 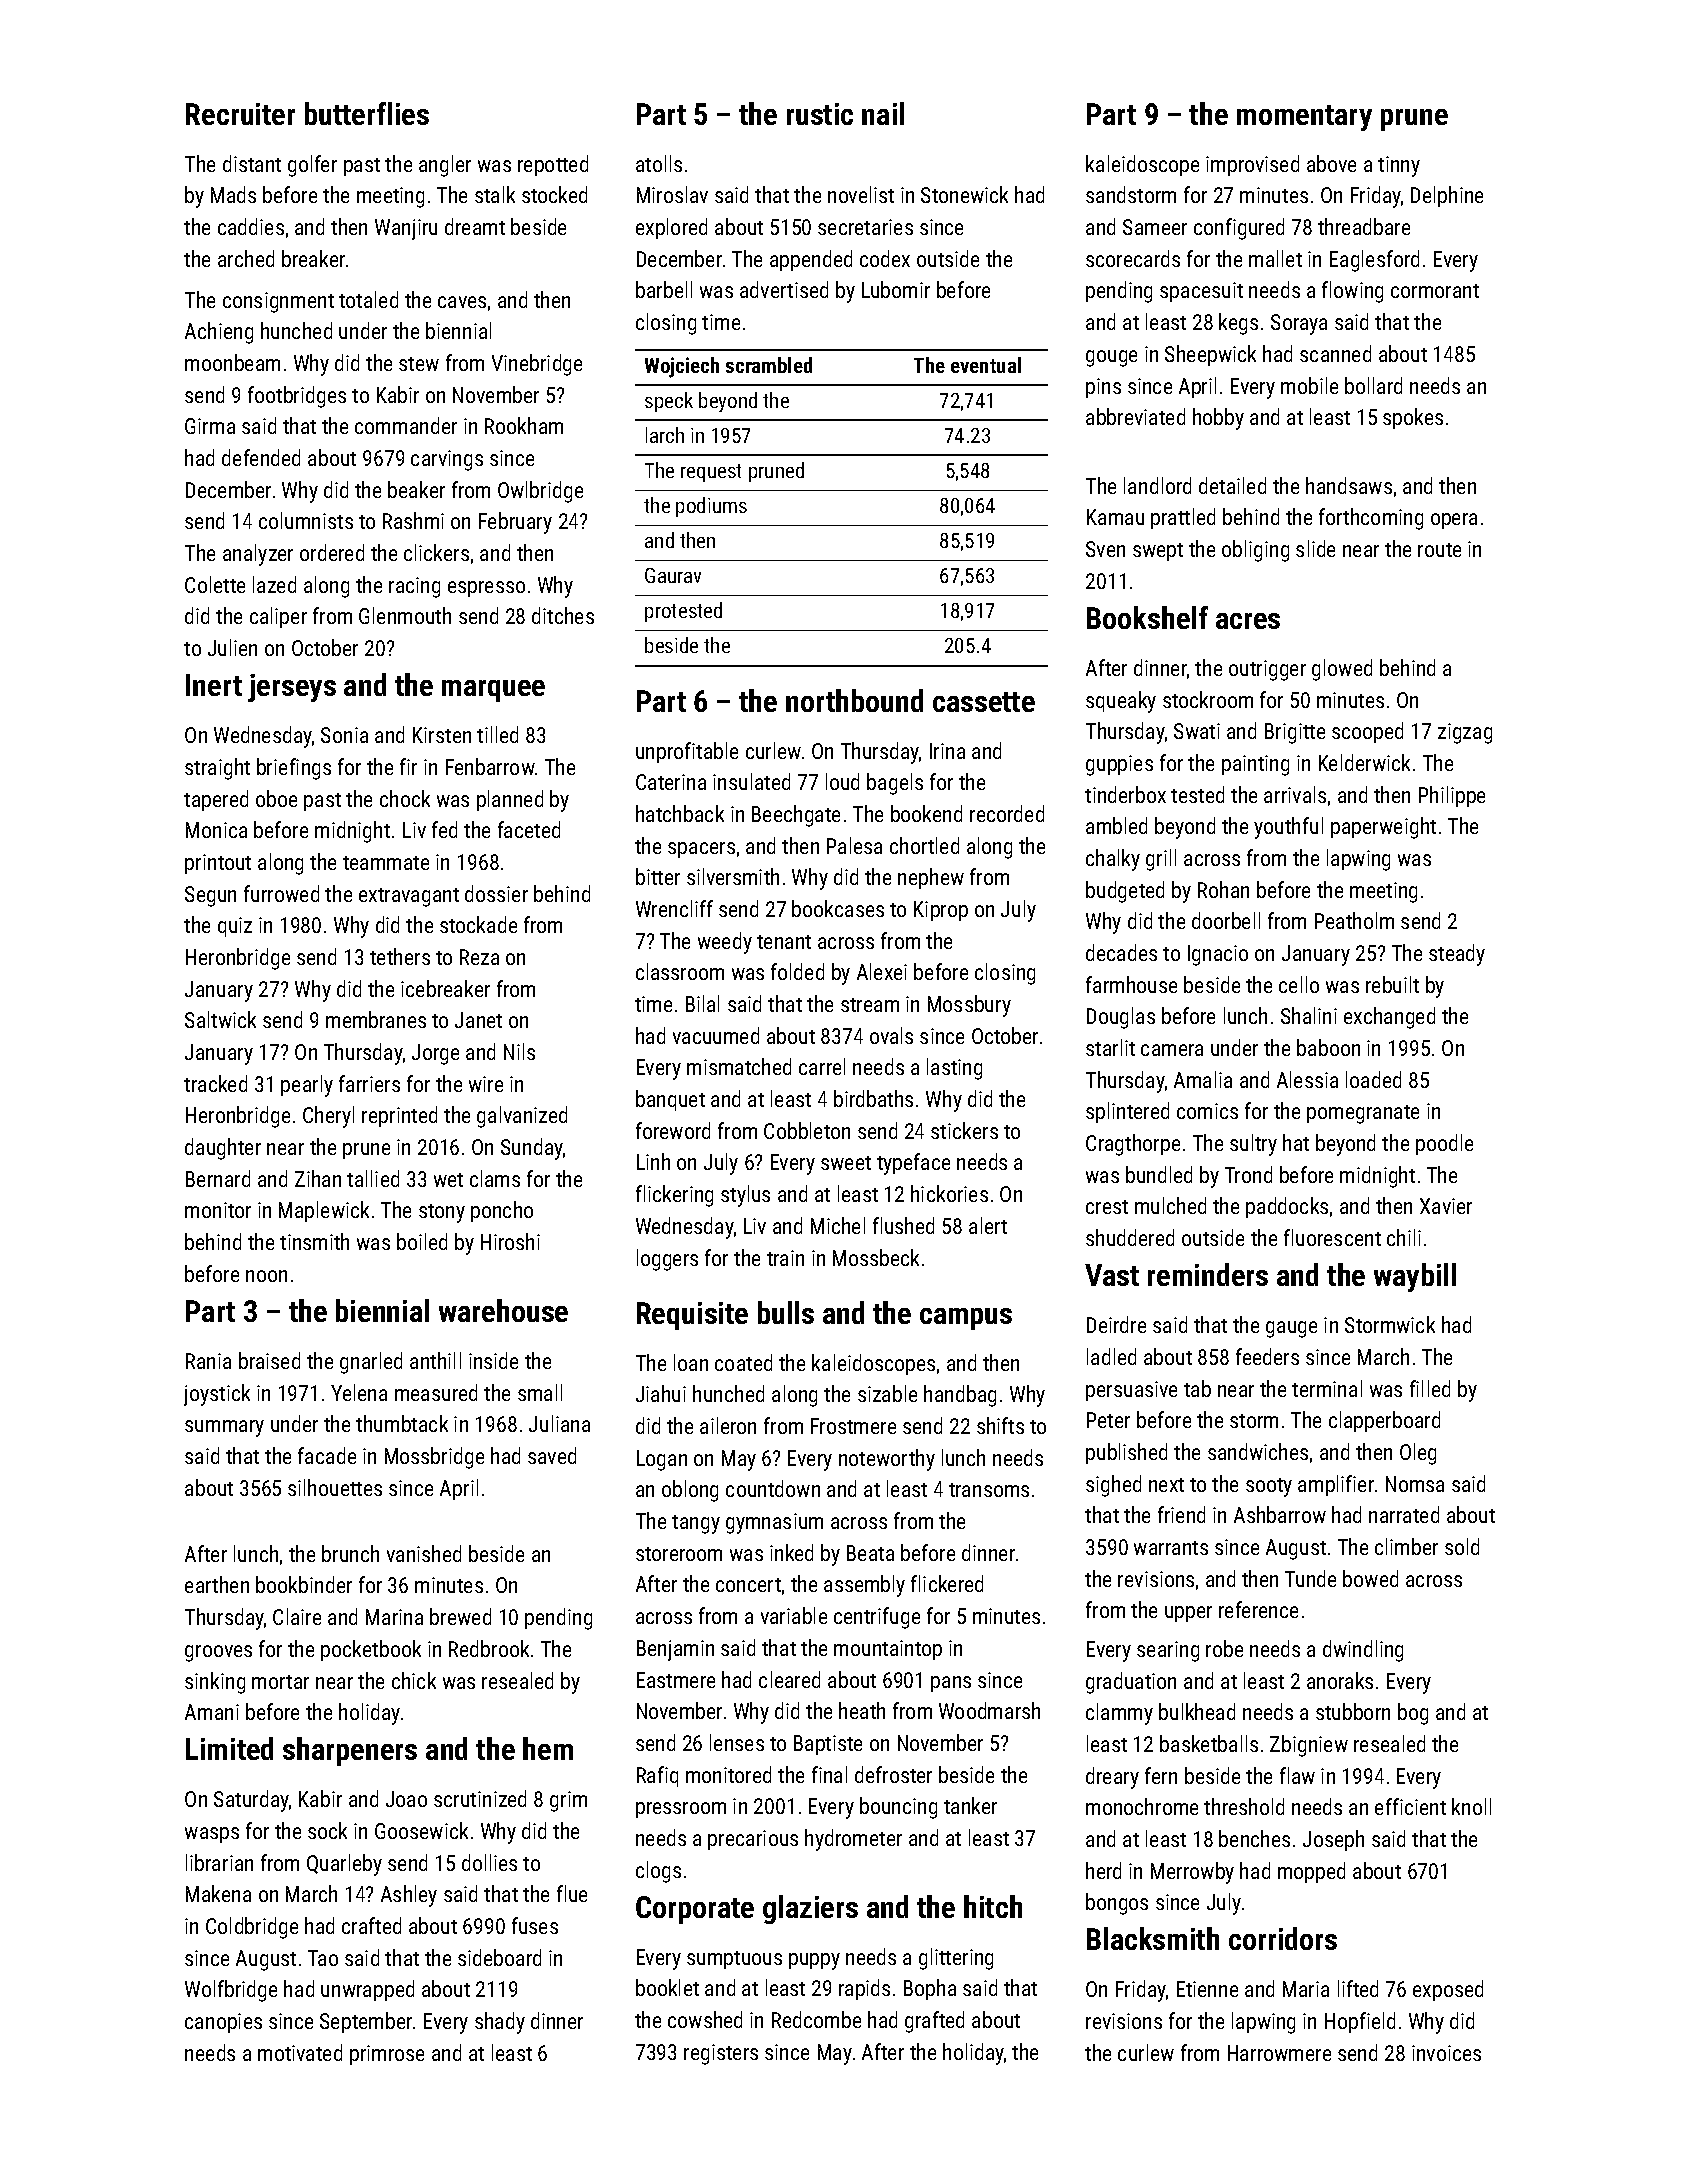 I want to click on spacesuit, so click(x=1201, y=292).
